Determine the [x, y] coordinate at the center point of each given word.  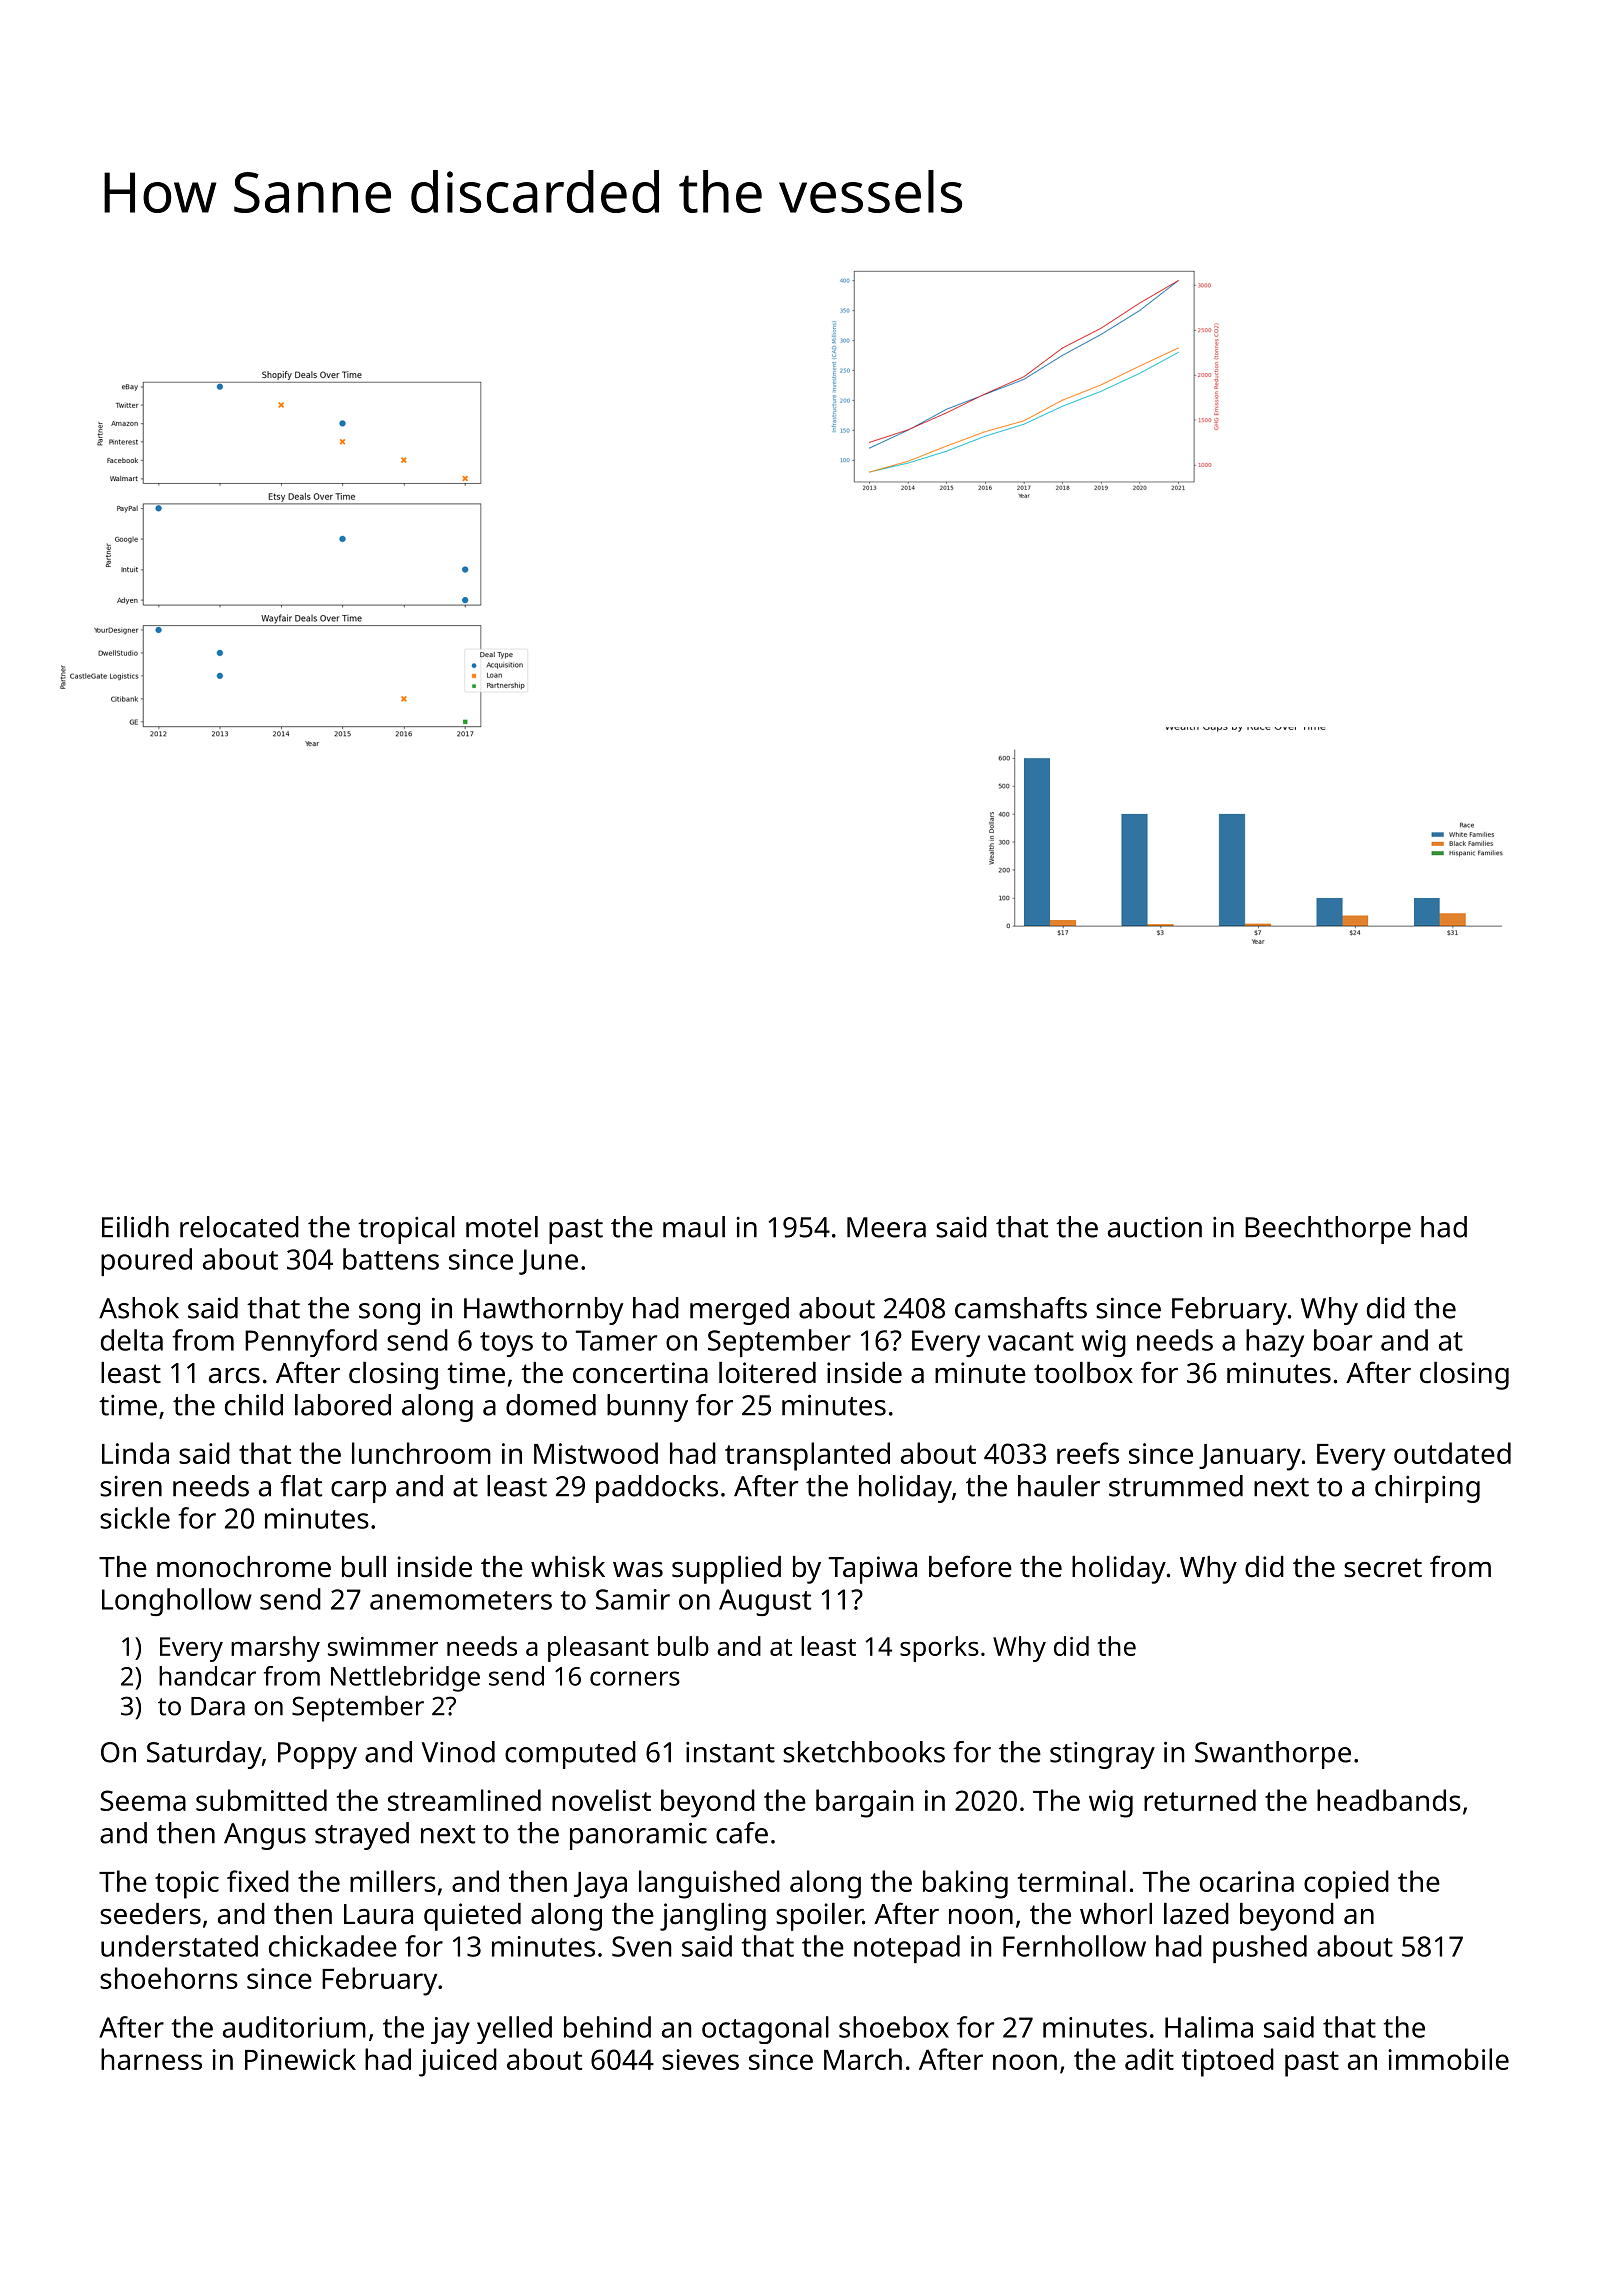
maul [694, 1227]
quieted [472, 1917]
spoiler [819, 1917]
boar [1343, 1340]
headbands [1389, 1800]
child [254, 1405]
